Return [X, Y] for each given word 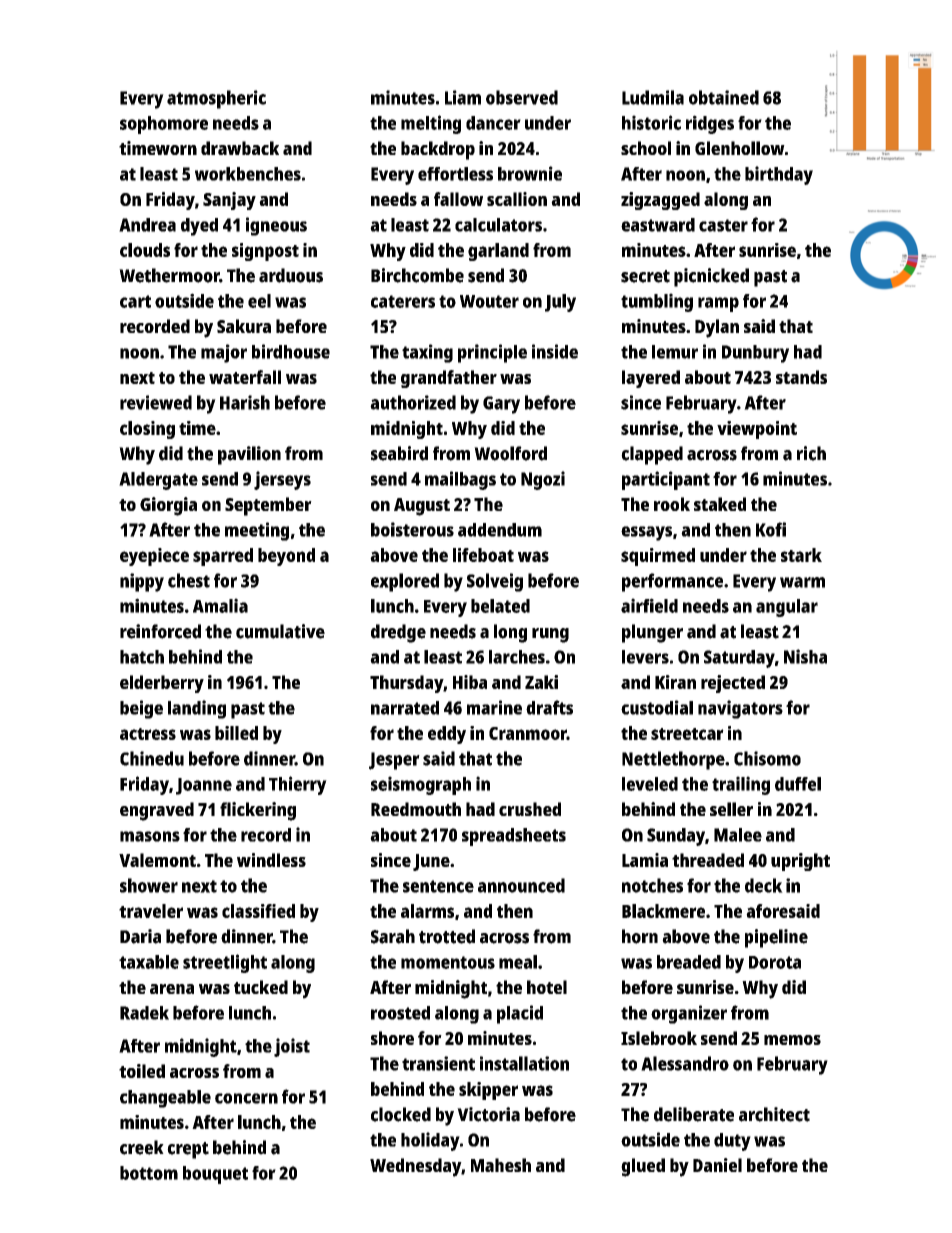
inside [555, 351]
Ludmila [653, 97]
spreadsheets [514, 837]
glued [643, 1167]
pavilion [249, 455]
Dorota [775, 962]
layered [651, 379]
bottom [149, 1173]
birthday [779, 175]
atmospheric [216, 99]
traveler [151, 911]
